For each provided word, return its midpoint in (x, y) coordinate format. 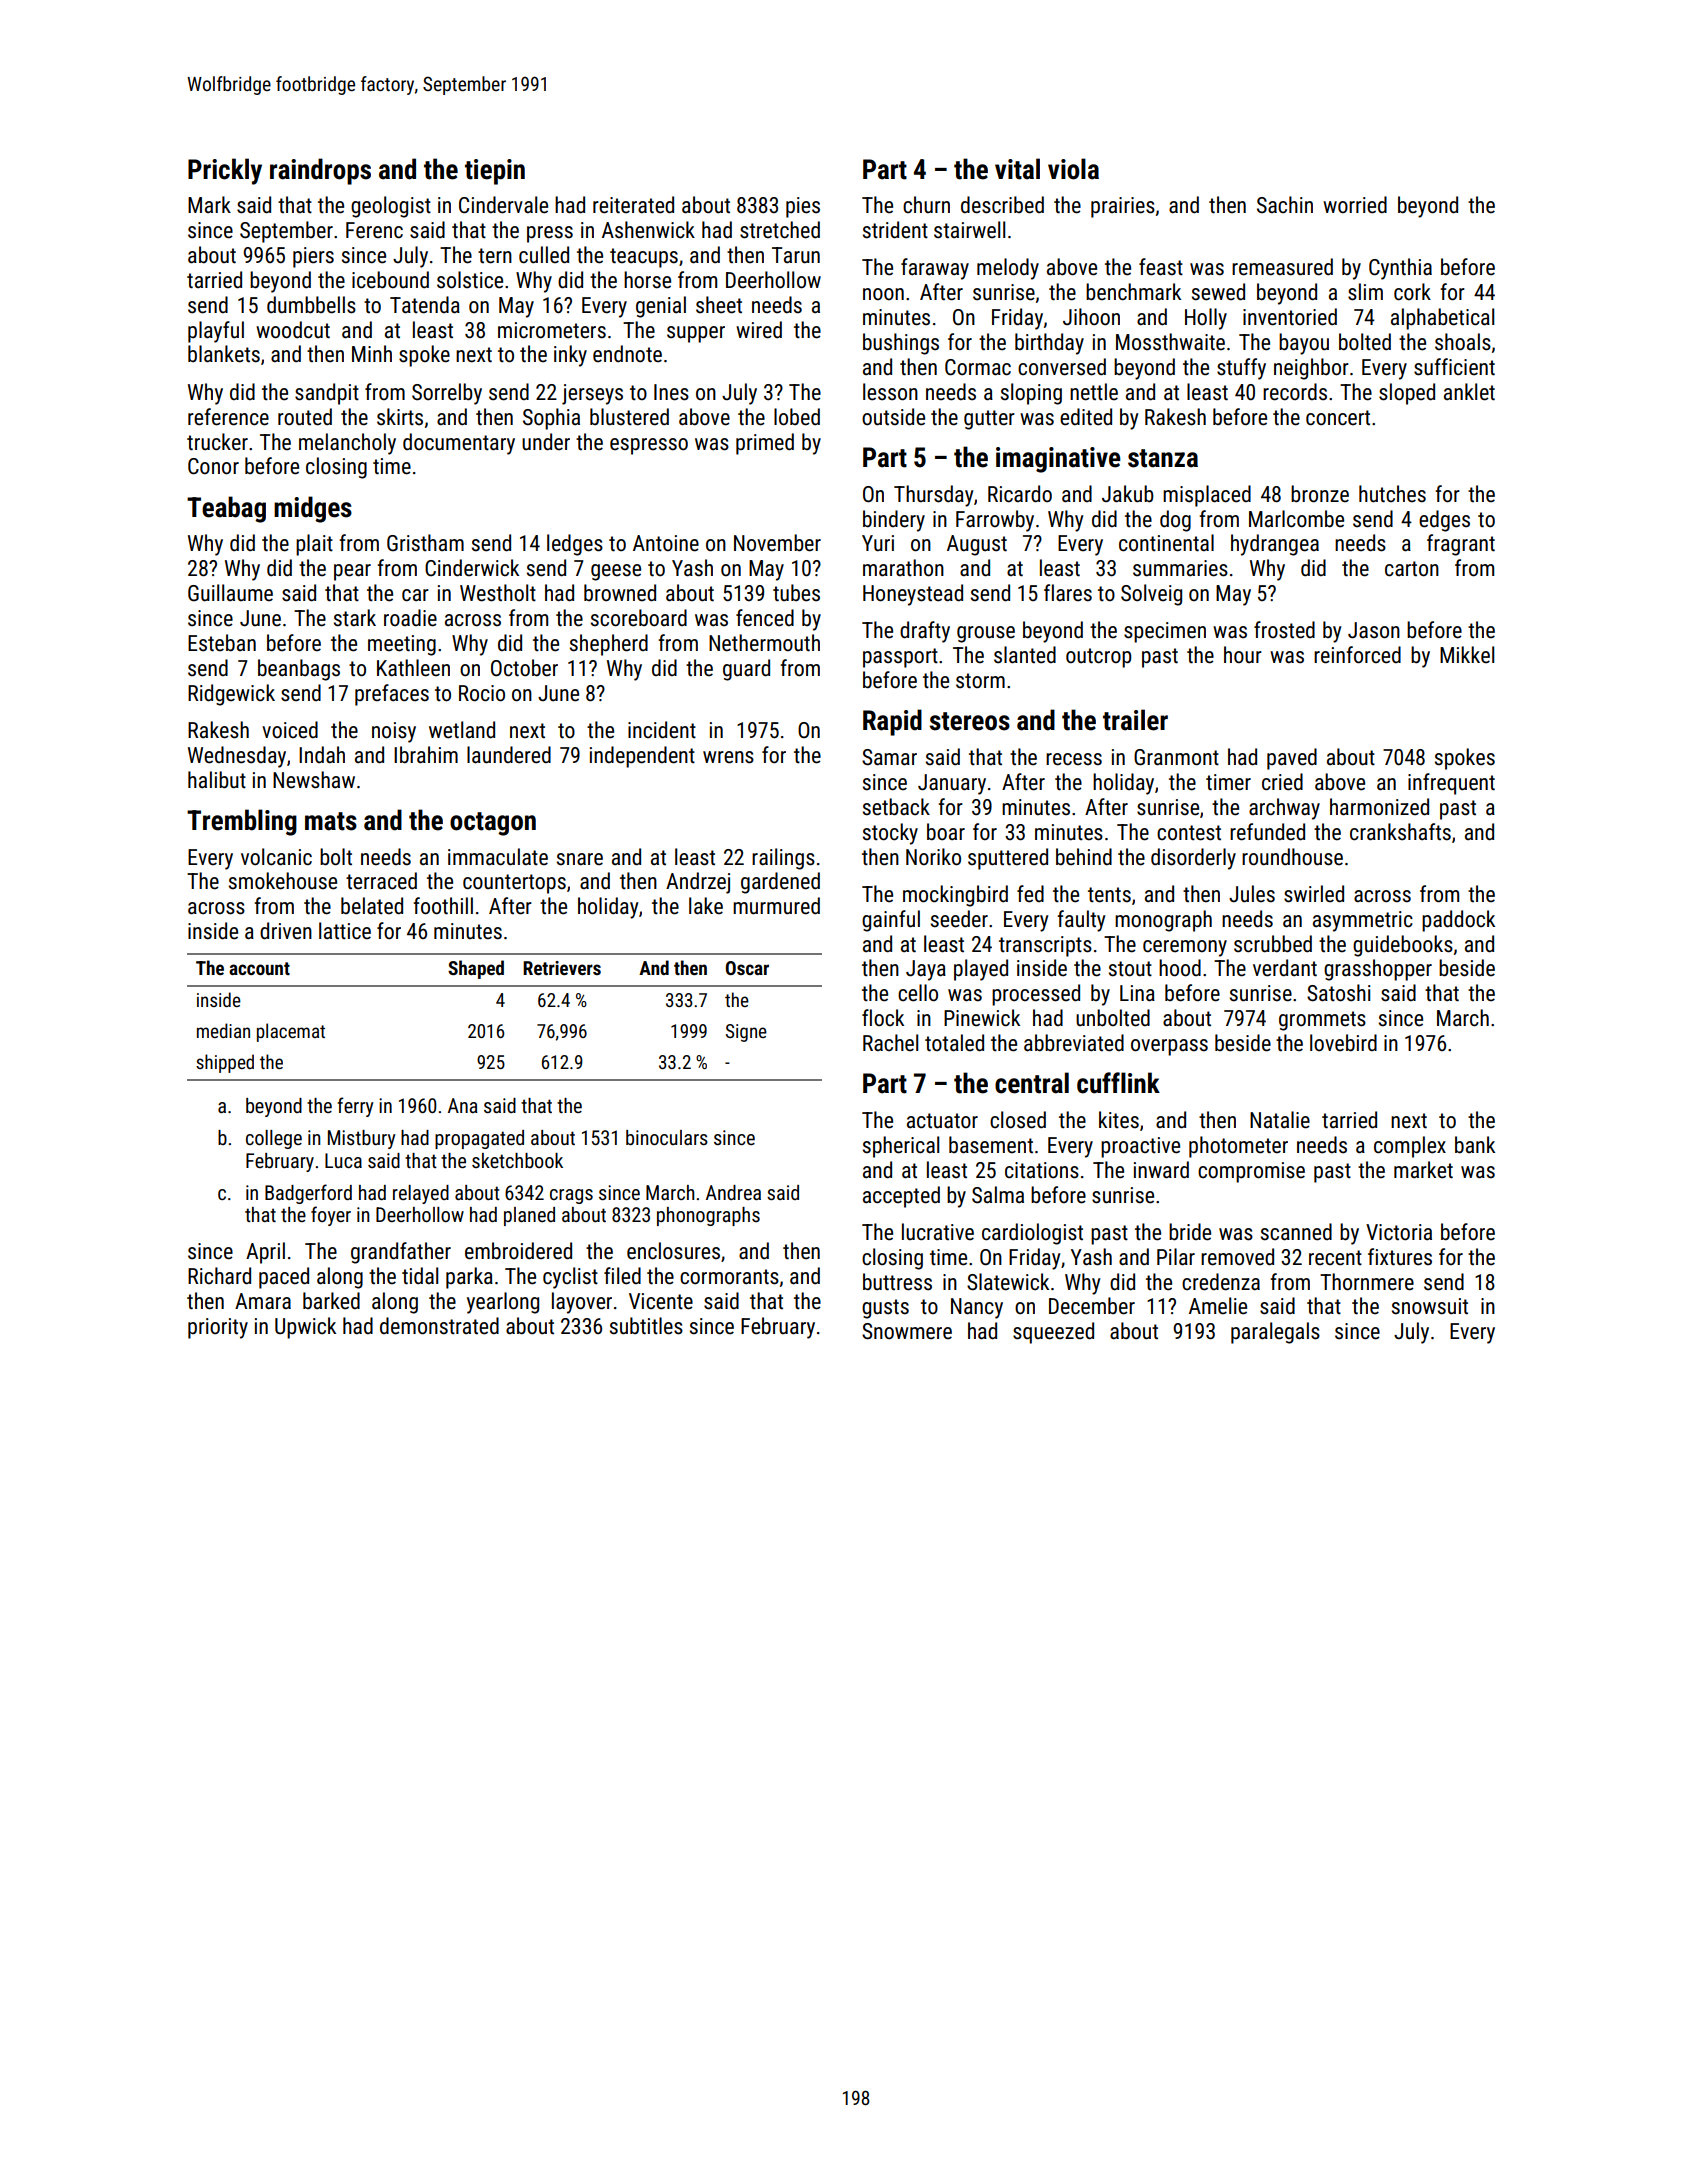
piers (313, 257)
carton (1412, 569)
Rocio (482, 693)
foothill (443, 906)
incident (662, 730)
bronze (1320, 494)
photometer (1238, 1147)
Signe (746, 1033)
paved (1292, 759)
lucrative (938, 1232)
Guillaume (230, 593)
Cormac (978, 367)
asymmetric (1363, 921)
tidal (420, 1276)
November (777, 543)
